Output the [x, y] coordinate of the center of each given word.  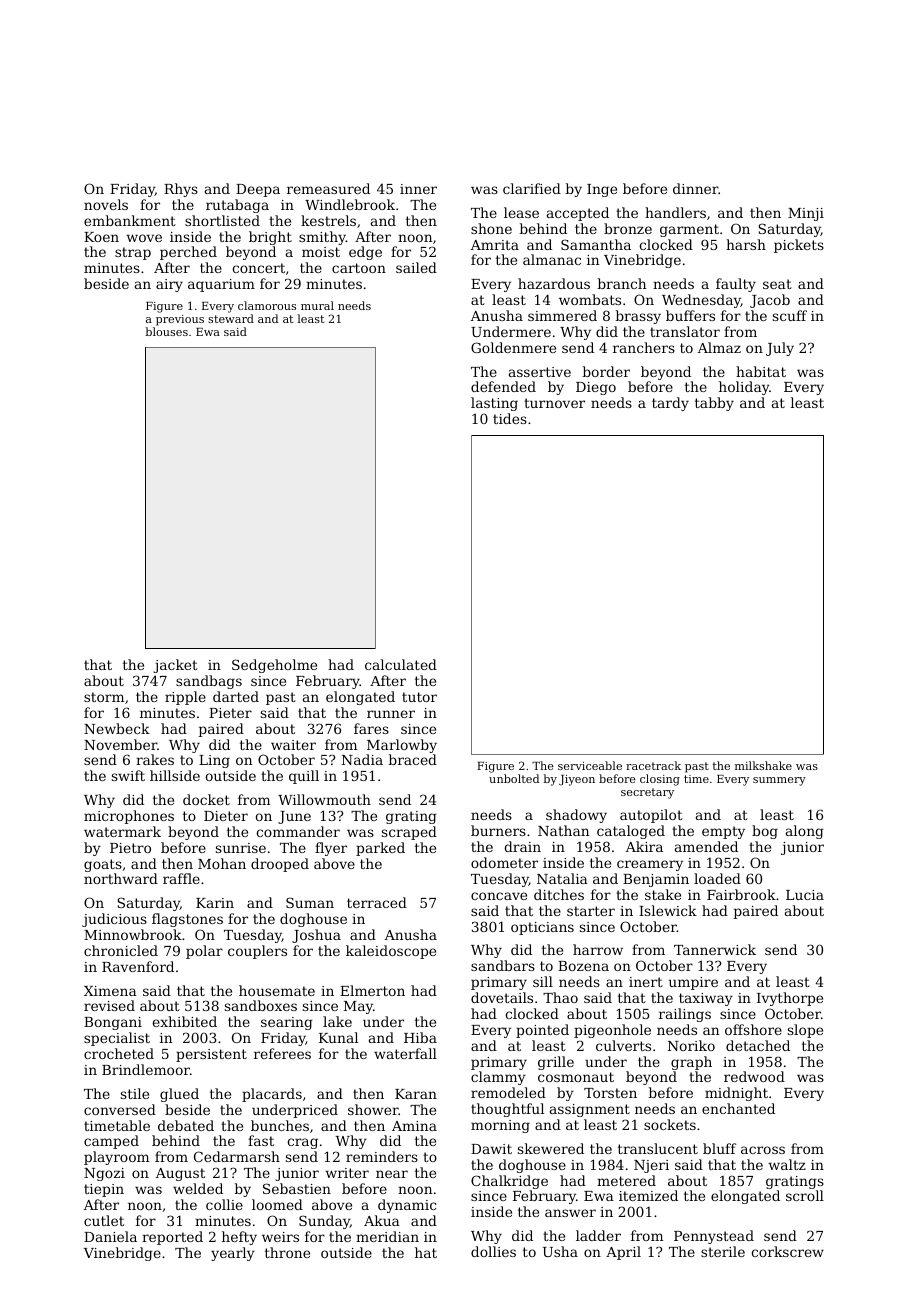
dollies [493, 1251]
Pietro [130, 848]
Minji [806, 214]
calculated [401, 664]
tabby [714, 404]
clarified [532, 188]
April [623, 1253]
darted [236, 696]
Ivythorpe [790, 999]
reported [172, 1238]
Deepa [258, 190]
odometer [504, 862]
